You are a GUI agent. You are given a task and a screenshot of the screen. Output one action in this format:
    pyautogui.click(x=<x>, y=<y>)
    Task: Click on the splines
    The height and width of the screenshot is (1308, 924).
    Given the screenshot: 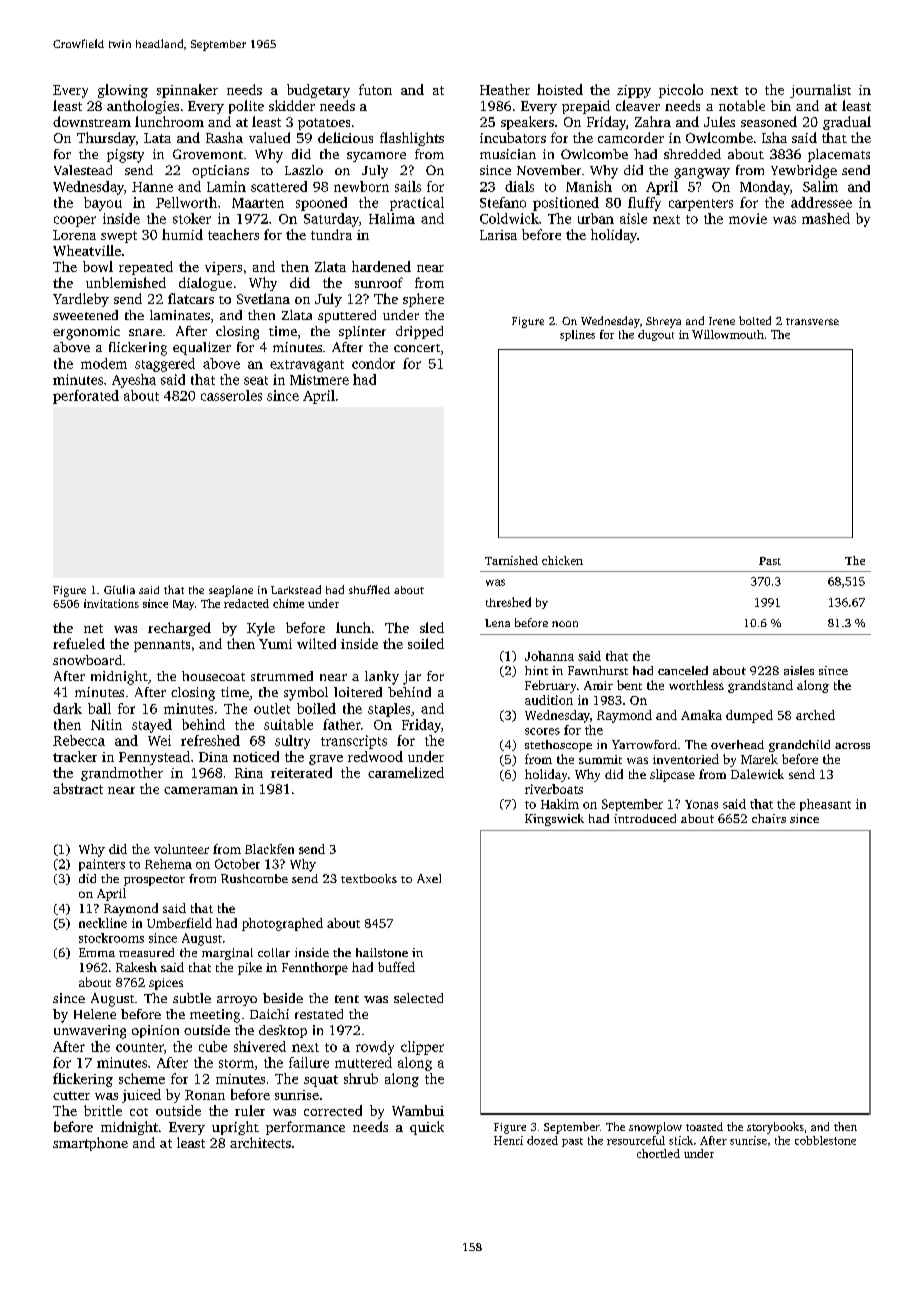 What is the action you would take?
    pyautogui.click(x=577, y=335)
